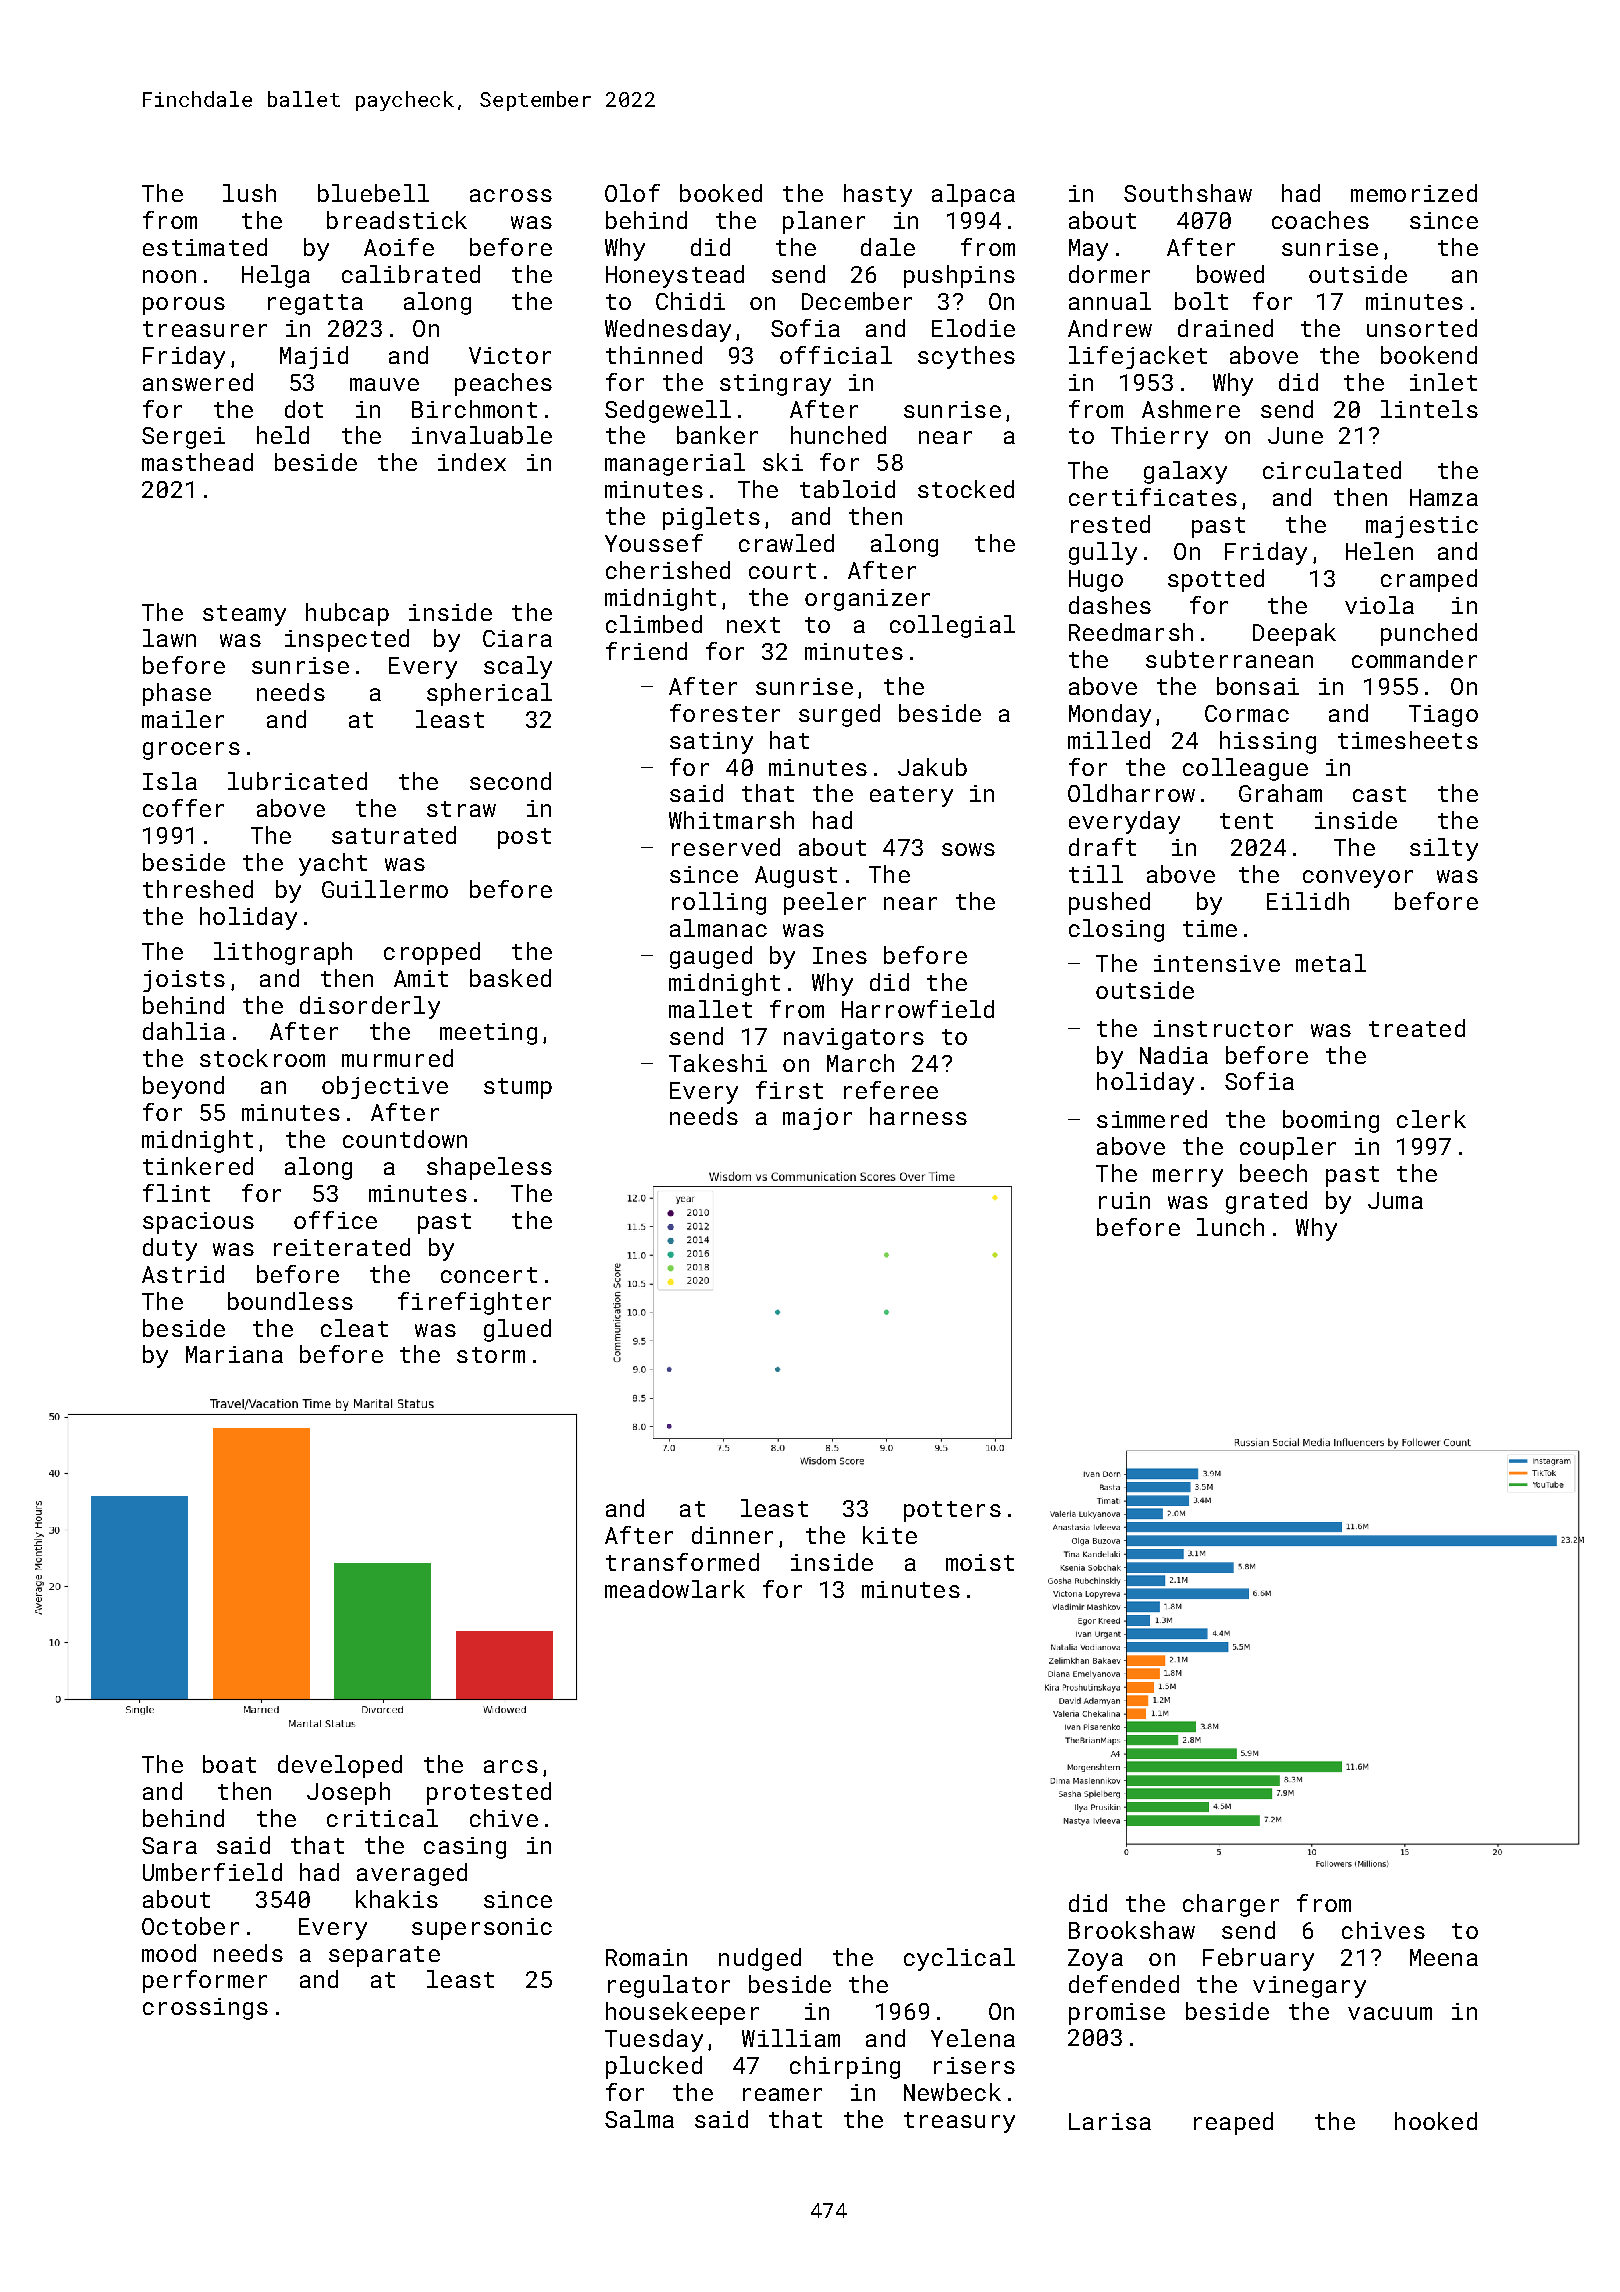 Image resolution: width=1620 pixels, height=2292 pixels. I want to click on Olof, so click(632, 193).
